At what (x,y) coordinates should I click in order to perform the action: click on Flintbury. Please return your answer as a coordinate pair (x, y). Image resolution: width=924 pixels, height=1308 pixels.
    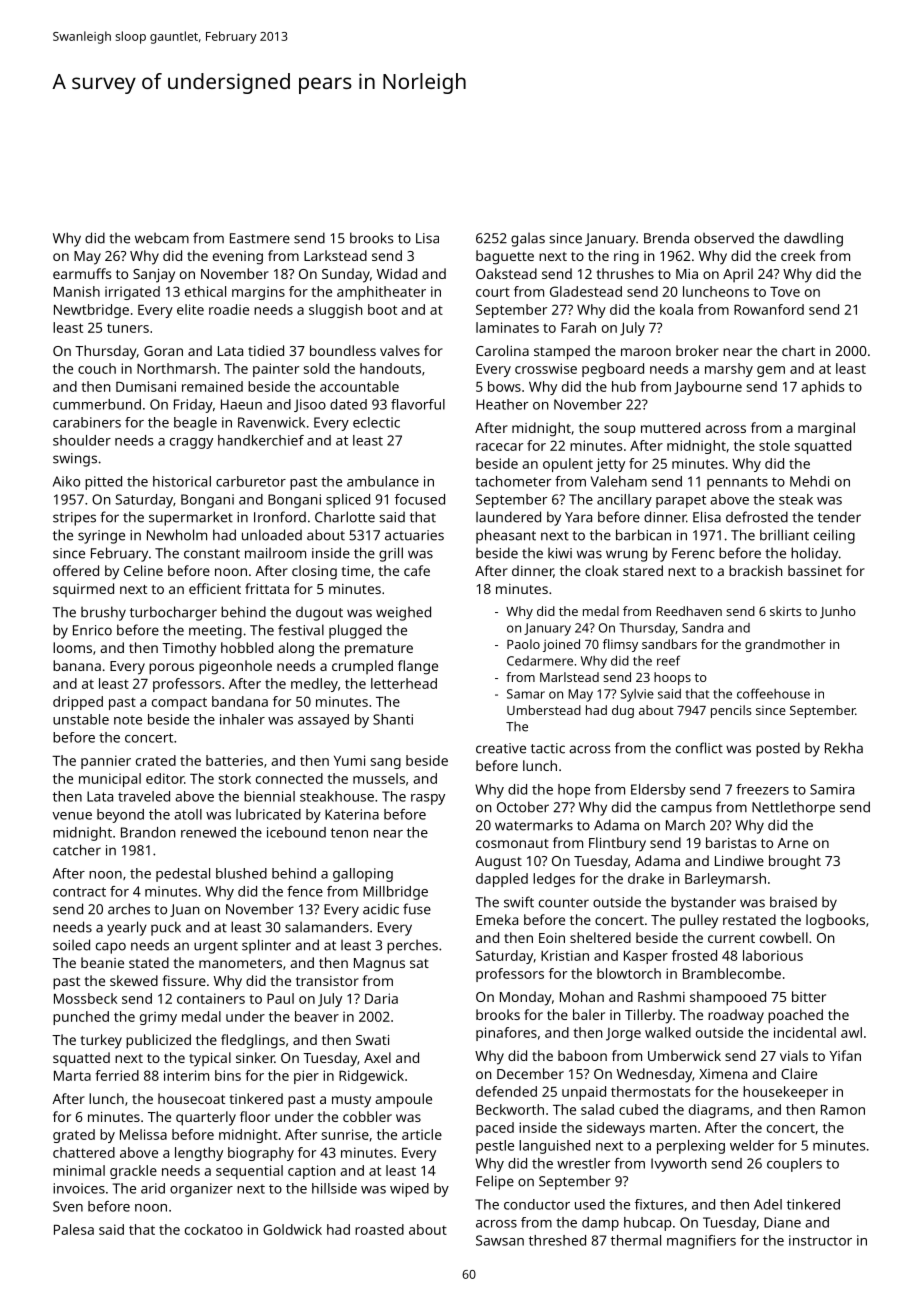
    Looking at the image, I should click on (617, 844).
